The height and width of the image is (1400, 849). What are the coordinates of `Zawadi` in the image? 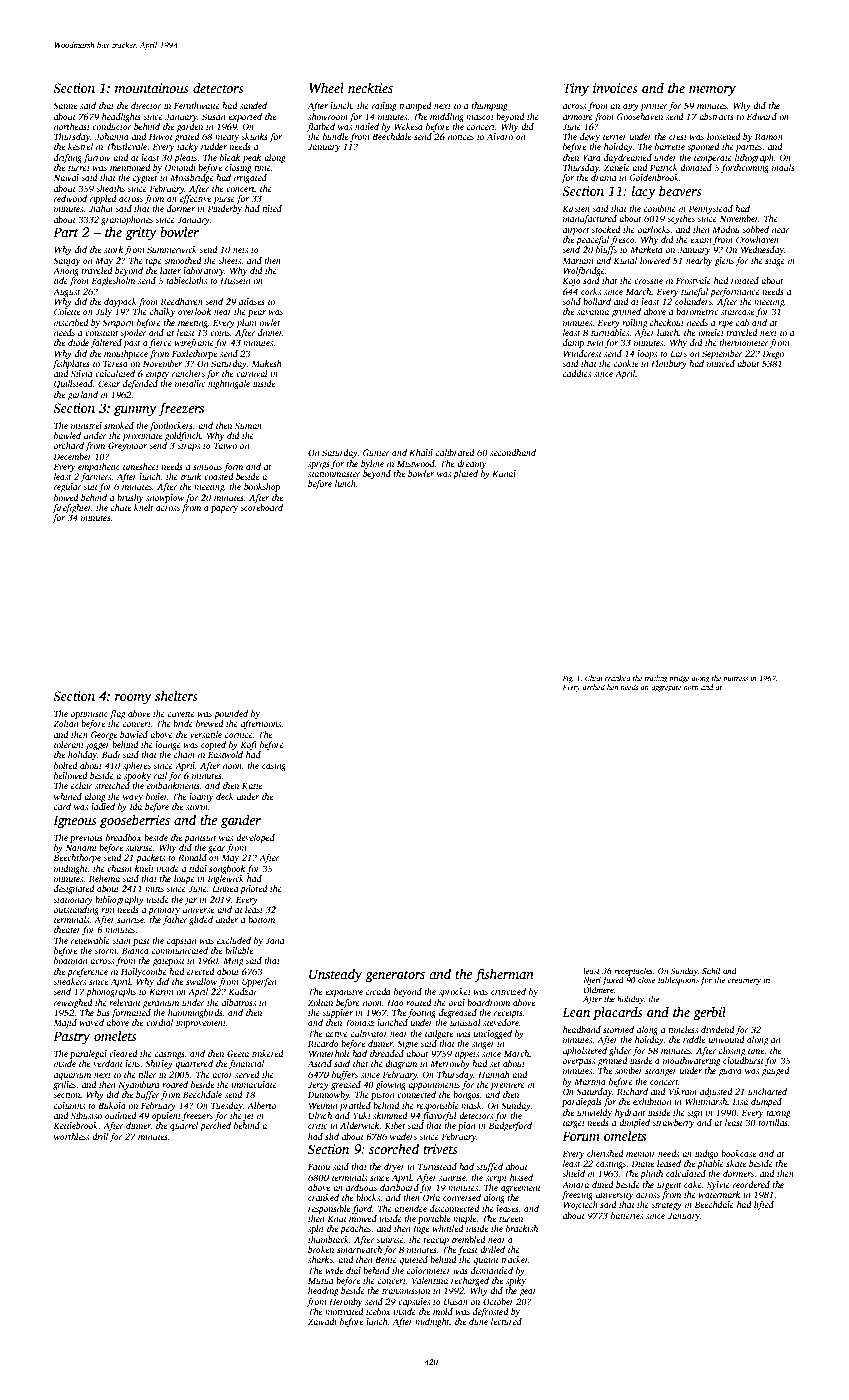 It's located at (322, 1321).
